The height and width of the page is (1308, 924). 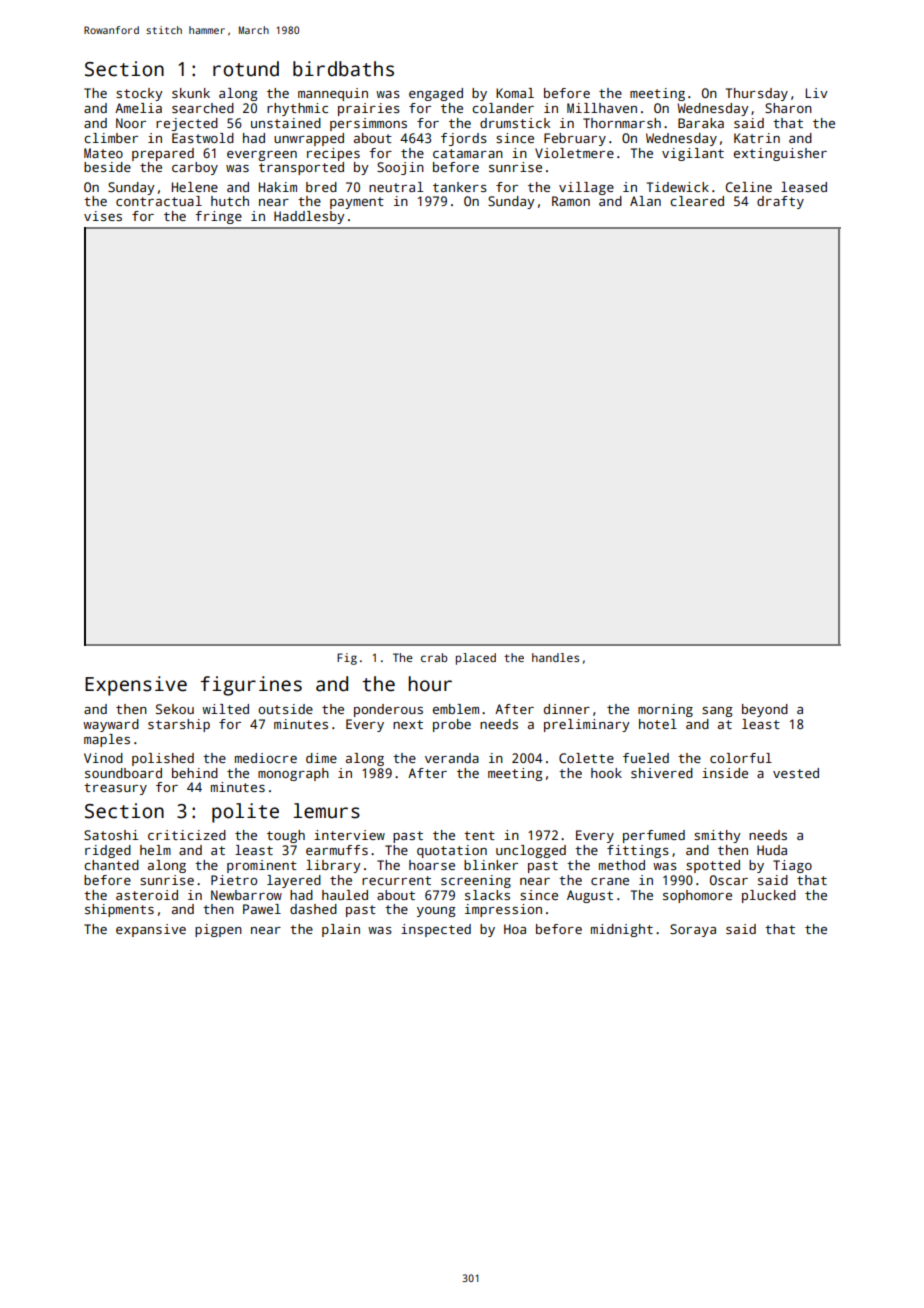 What do you see at coordinates (136, 686) in the page?
I see `Expensive` at bounding box center [136, 686].
